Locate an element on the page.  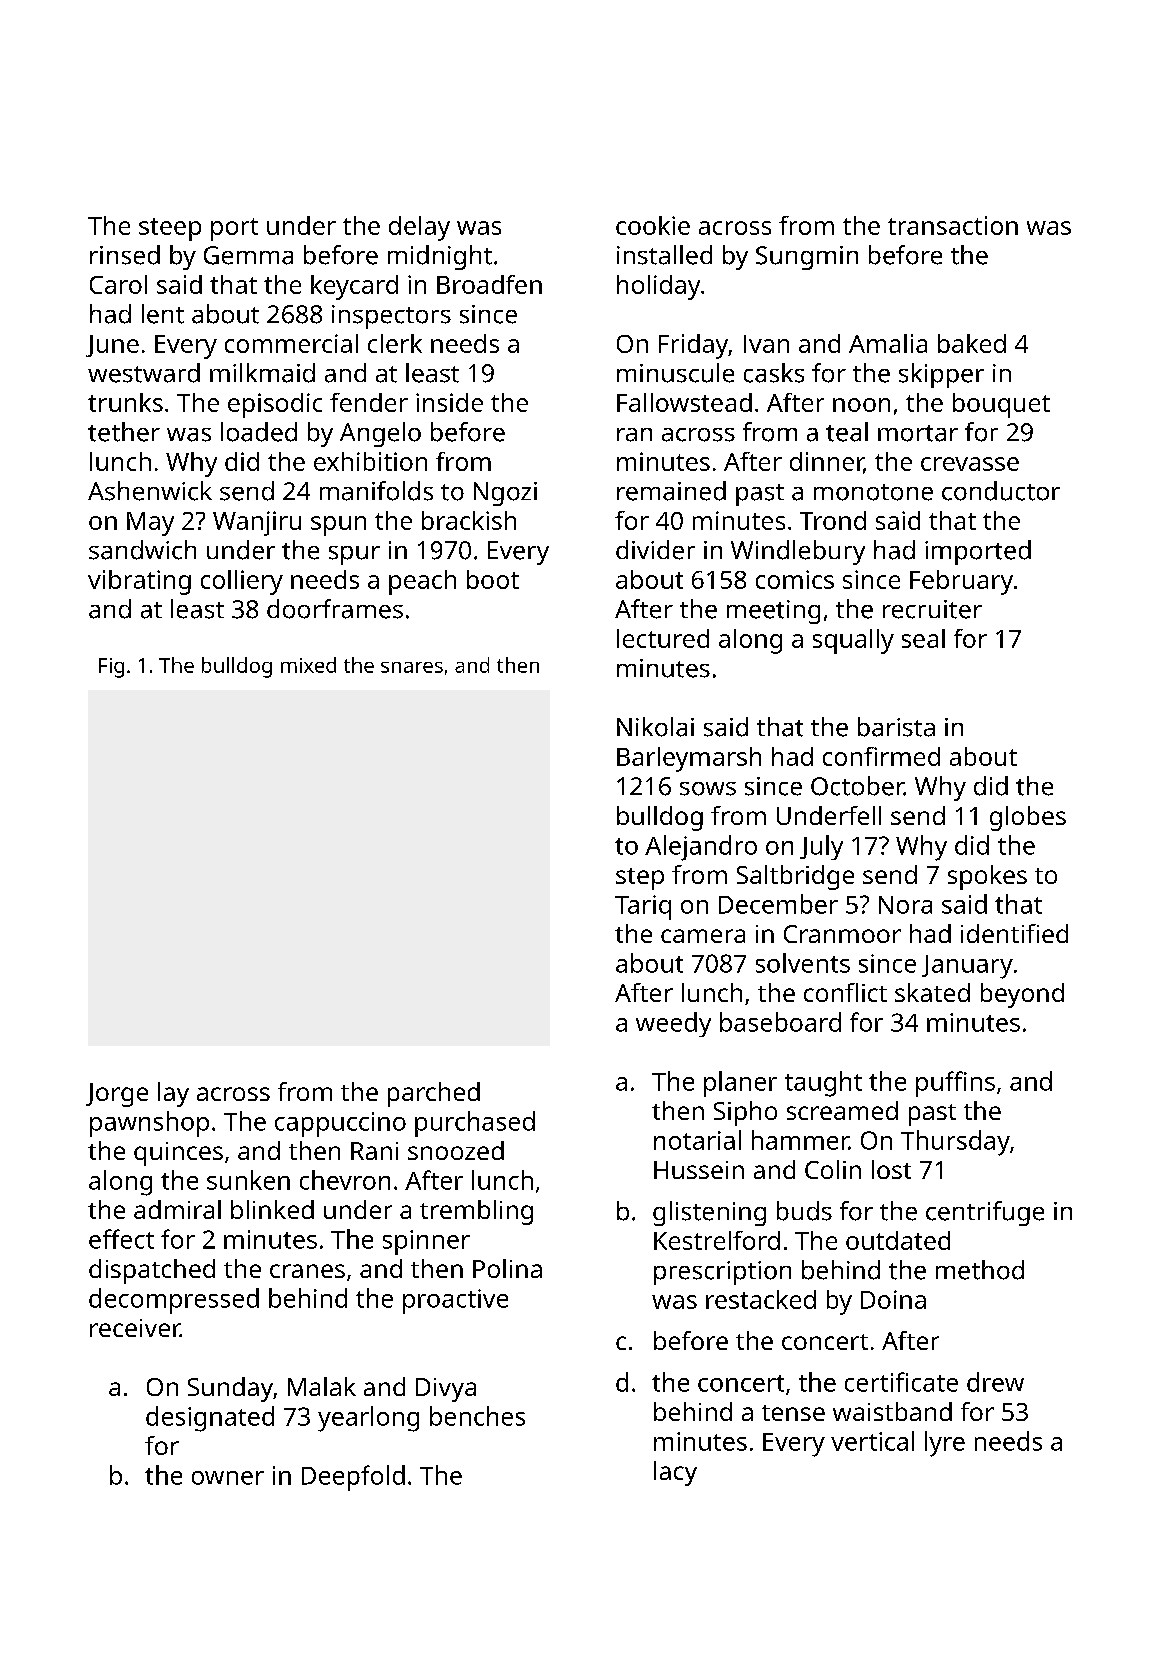
sows is located at coordinates (708, 789).
